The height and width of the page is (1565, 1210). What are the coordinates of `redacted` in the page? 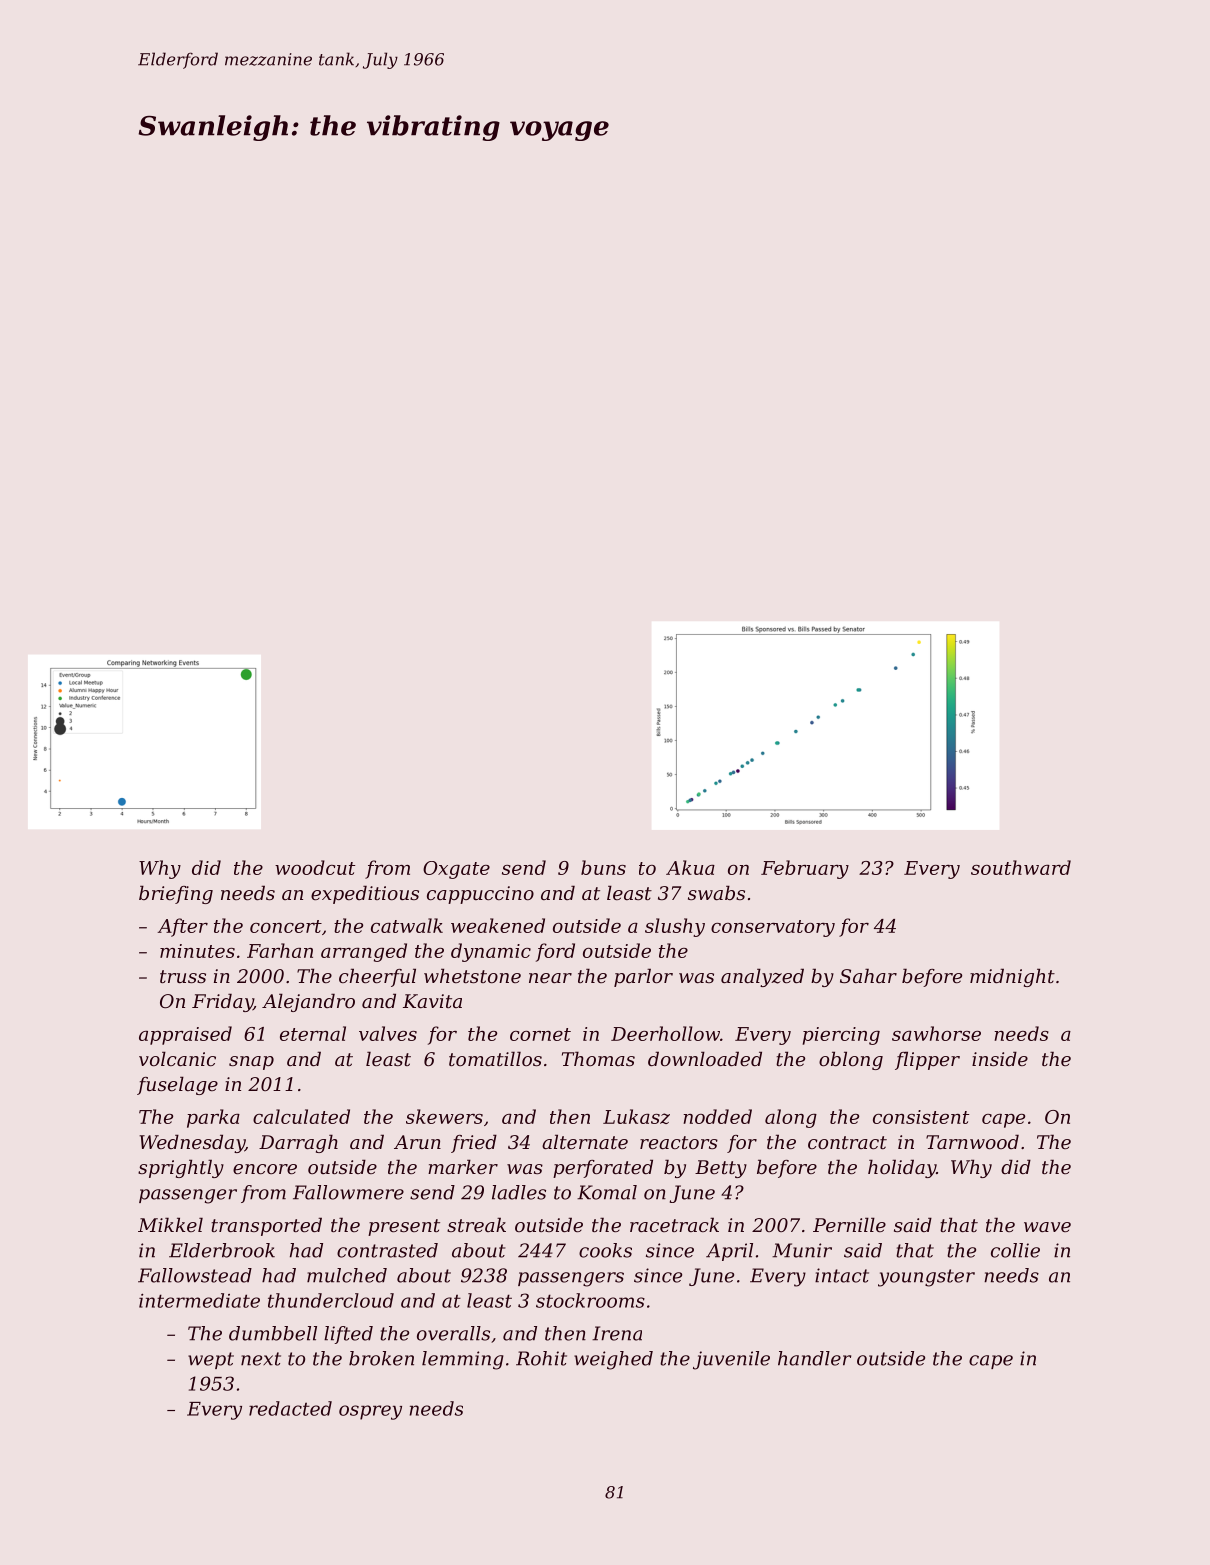 It's located at (290, 1408).
